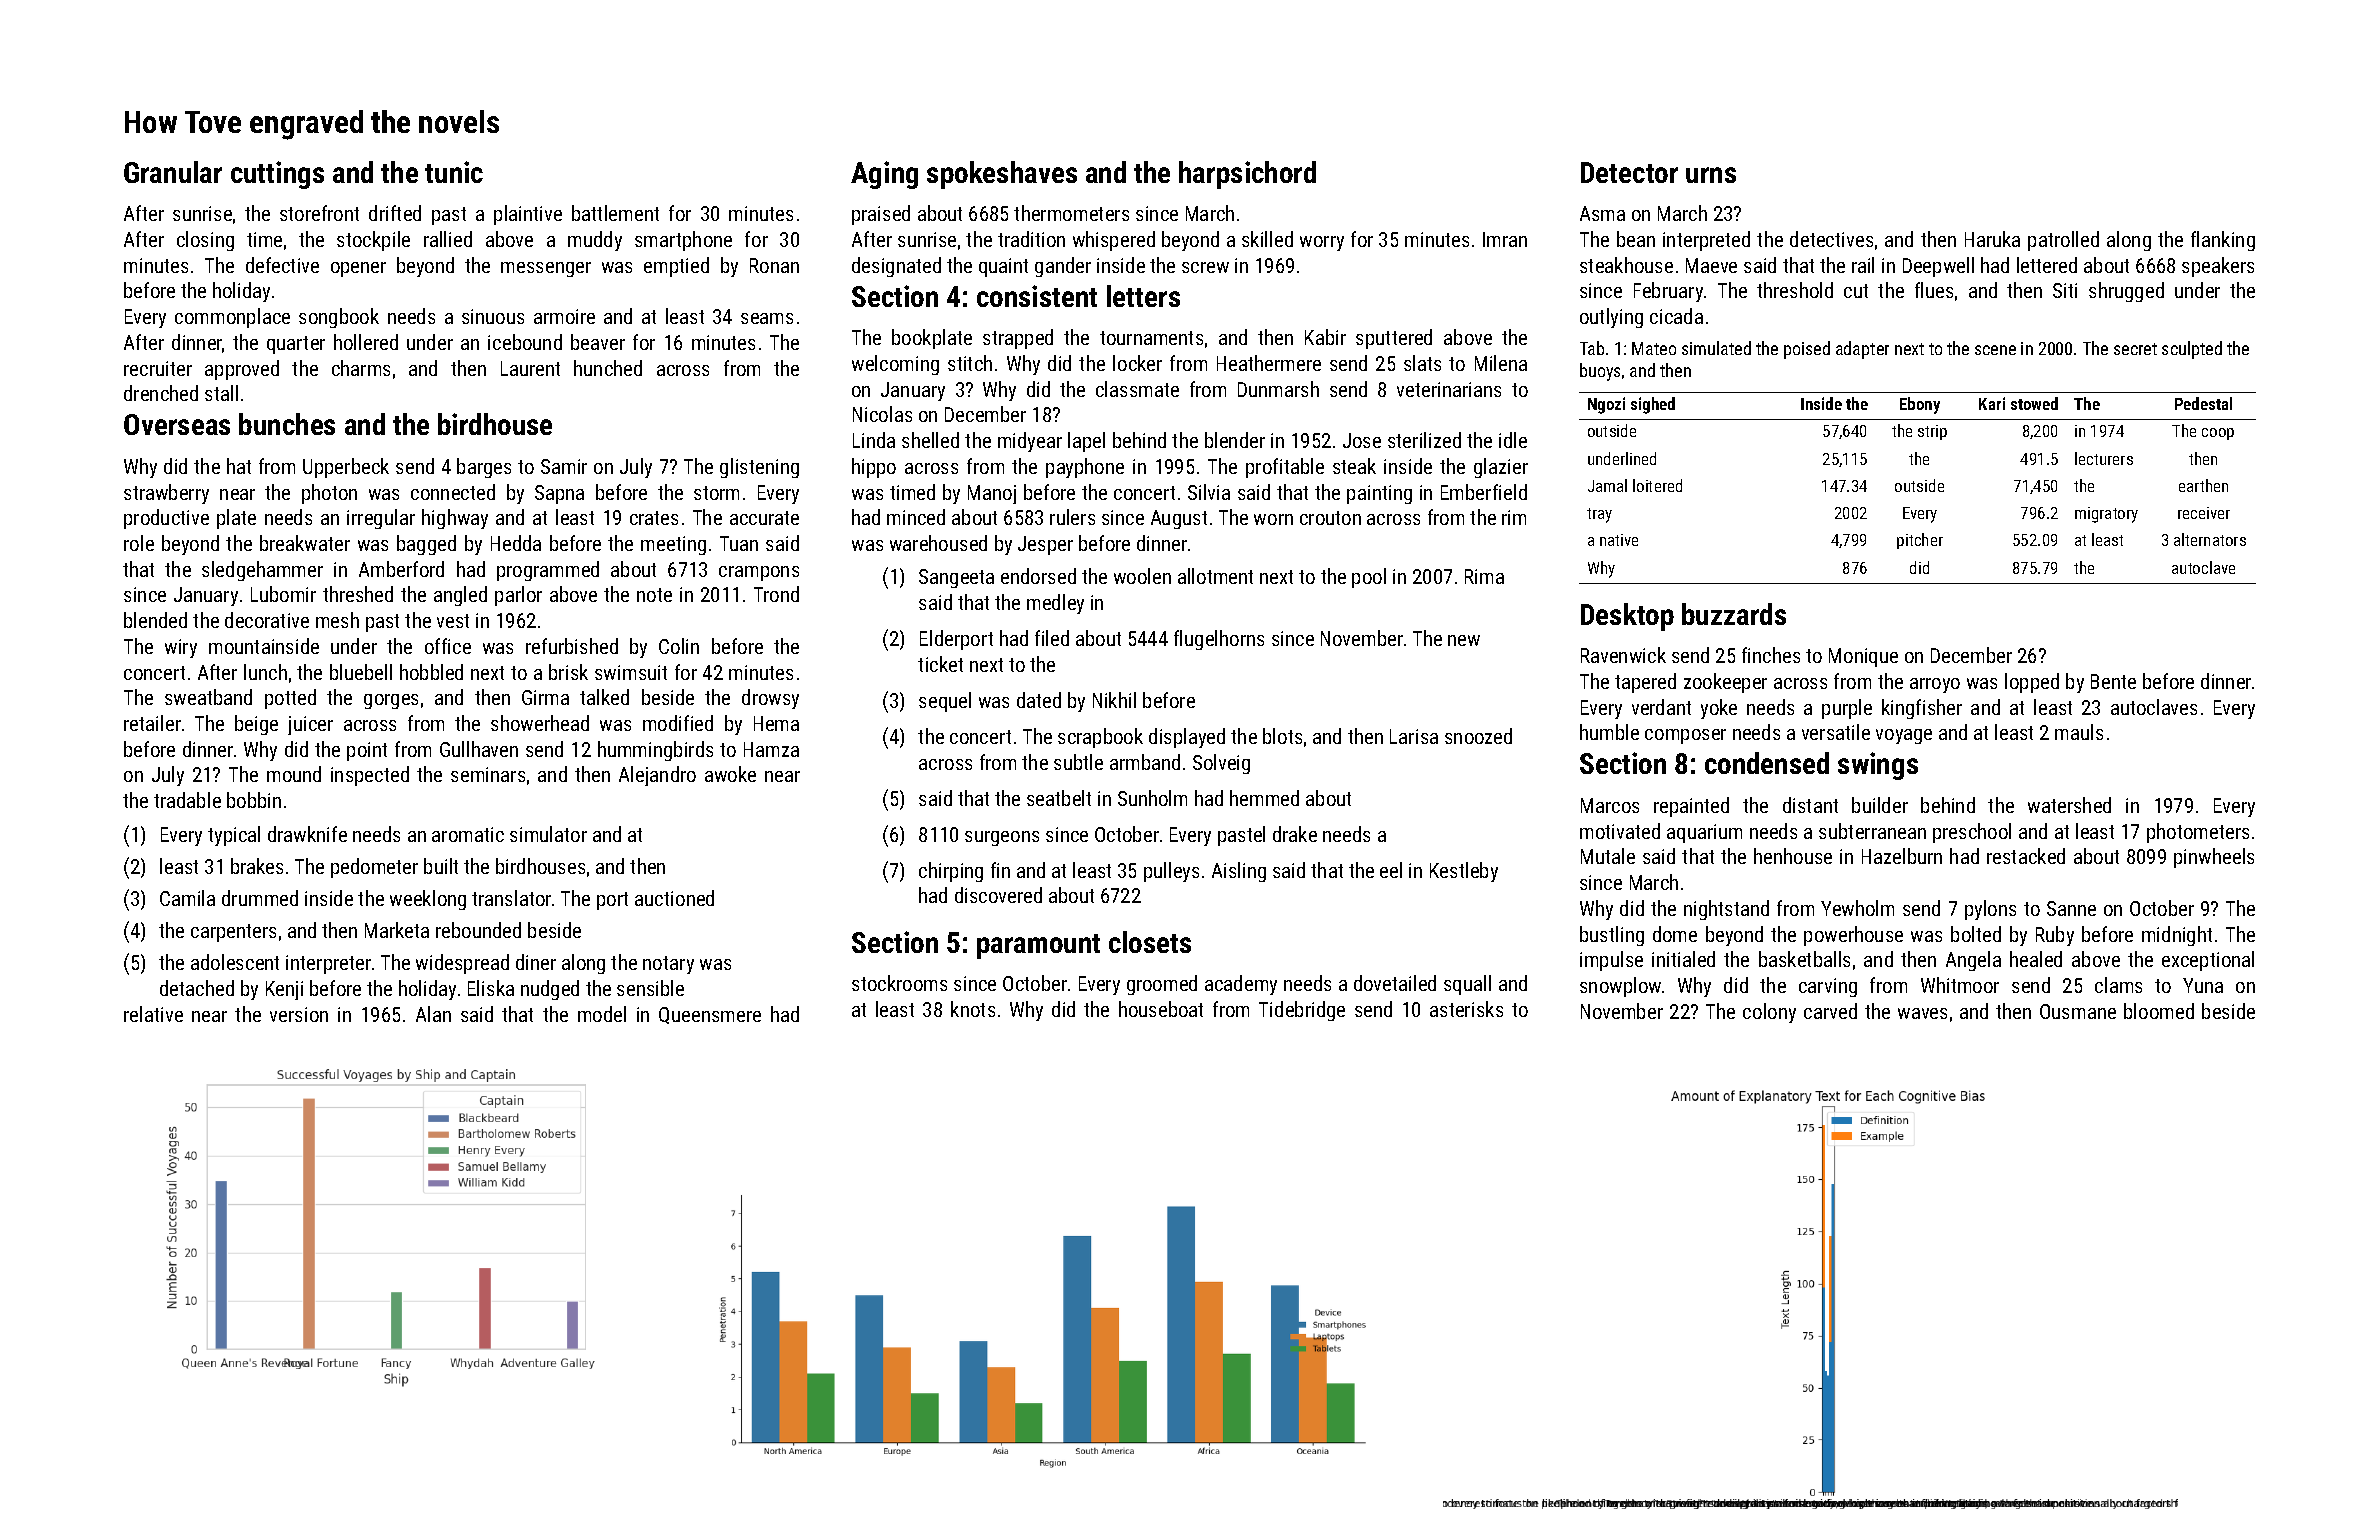  What do you see at coordinates (1114, 241) in the page?
I see `whispered` at bounding box center [1114, 241].
